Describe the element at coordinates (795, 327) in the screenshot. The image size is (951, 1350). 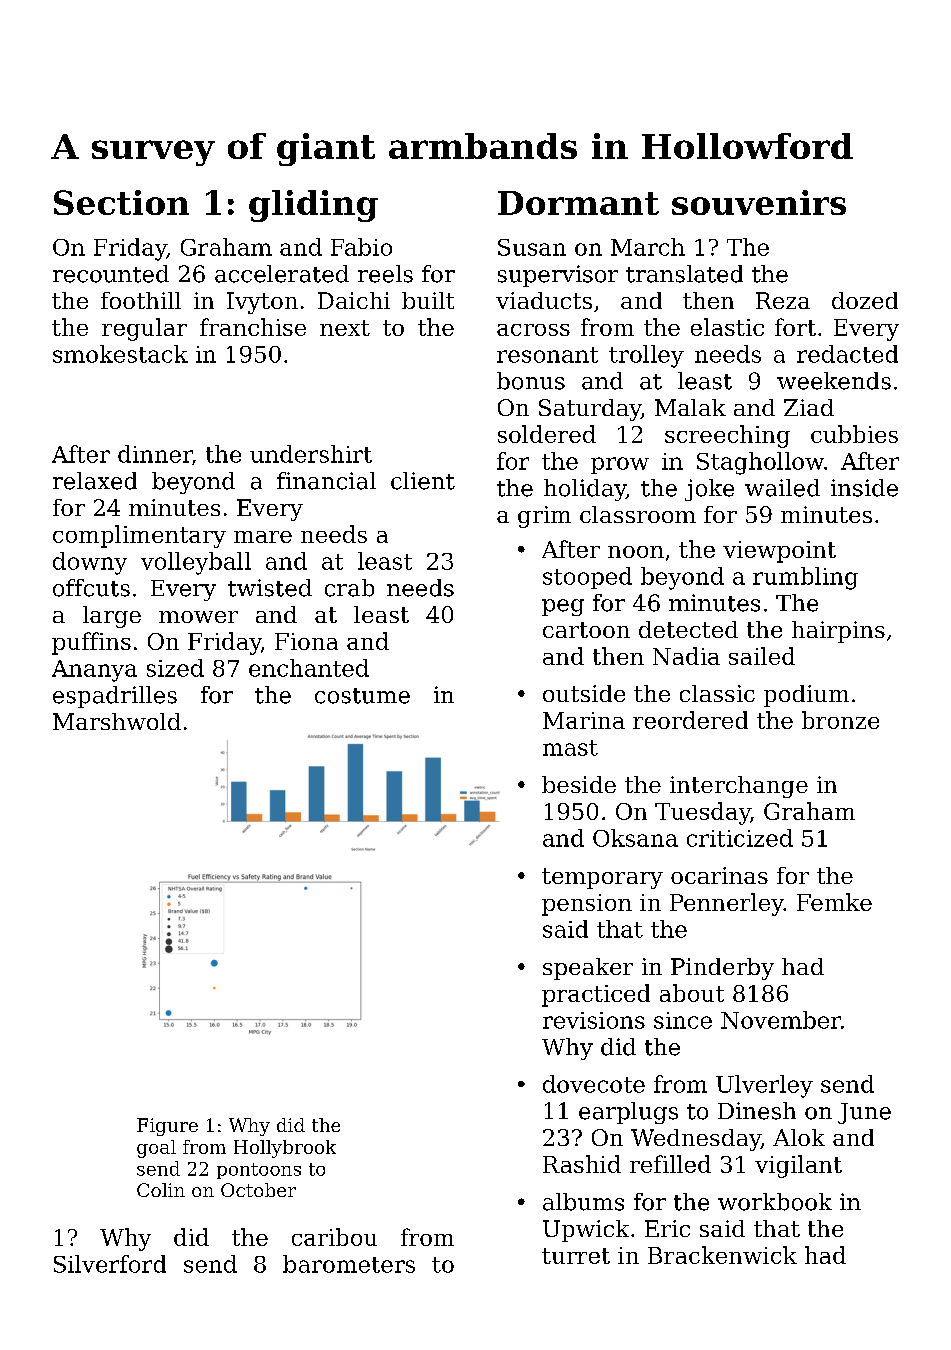
I see `fort` at that location.
